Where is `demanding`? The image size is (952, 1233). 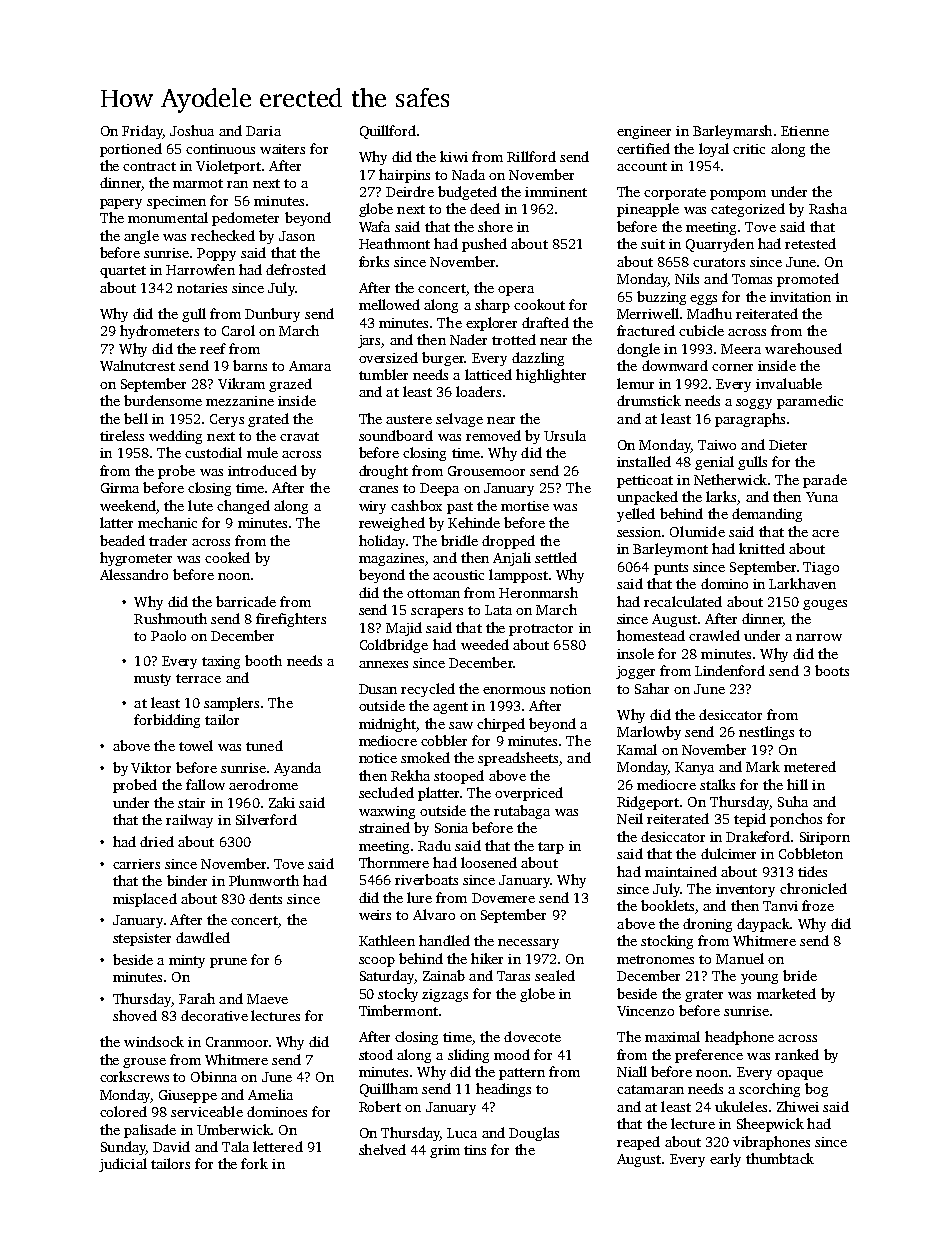 demanding is located at coordinates (767, 515).
